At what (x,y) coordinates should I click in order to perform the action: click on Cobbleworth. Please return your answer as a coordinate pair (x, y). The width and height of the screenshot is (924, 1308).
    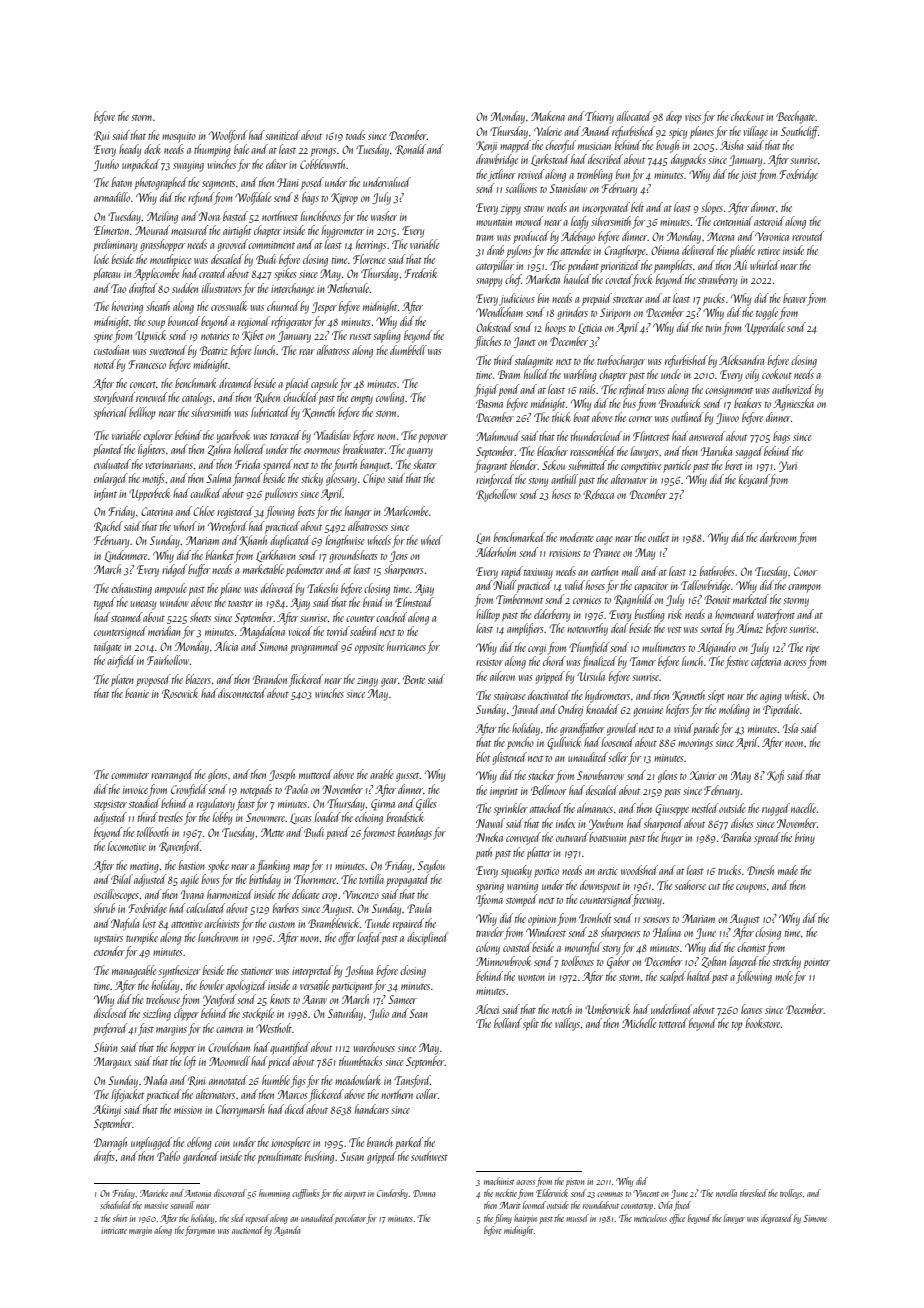
    Looking at the image, I should click on (323, 164).
